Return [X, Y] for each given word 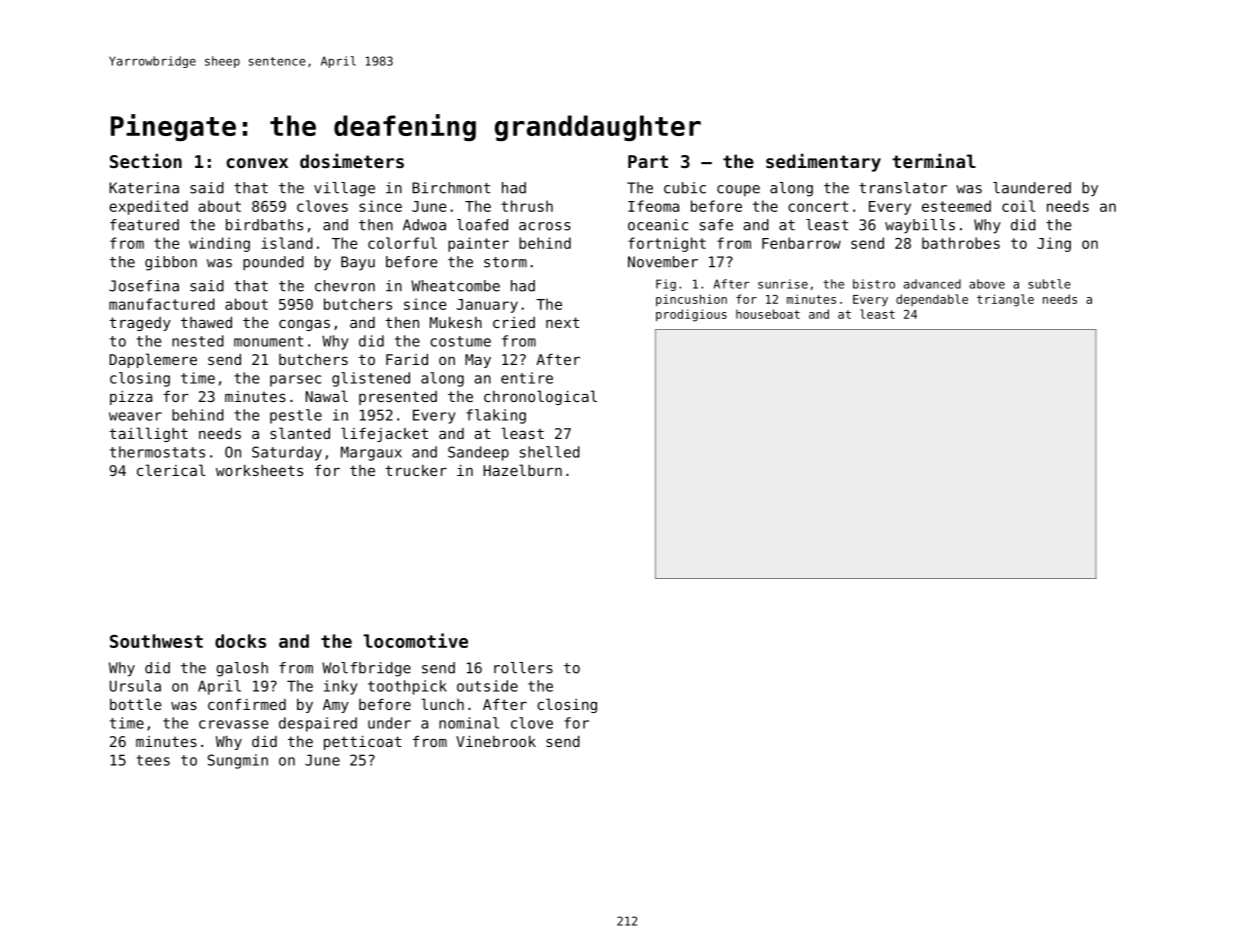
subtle [1049, 284]
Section [146, 160]
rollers [523, 668]
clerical [171, 470]
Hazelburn [522, 470]
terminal [934, 160]
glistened [371, 379]
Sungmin [238, 761]
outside [487, 686]
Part [648, 161]
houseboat [768, 314]
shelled [550, 452]
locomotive [416, 640]
